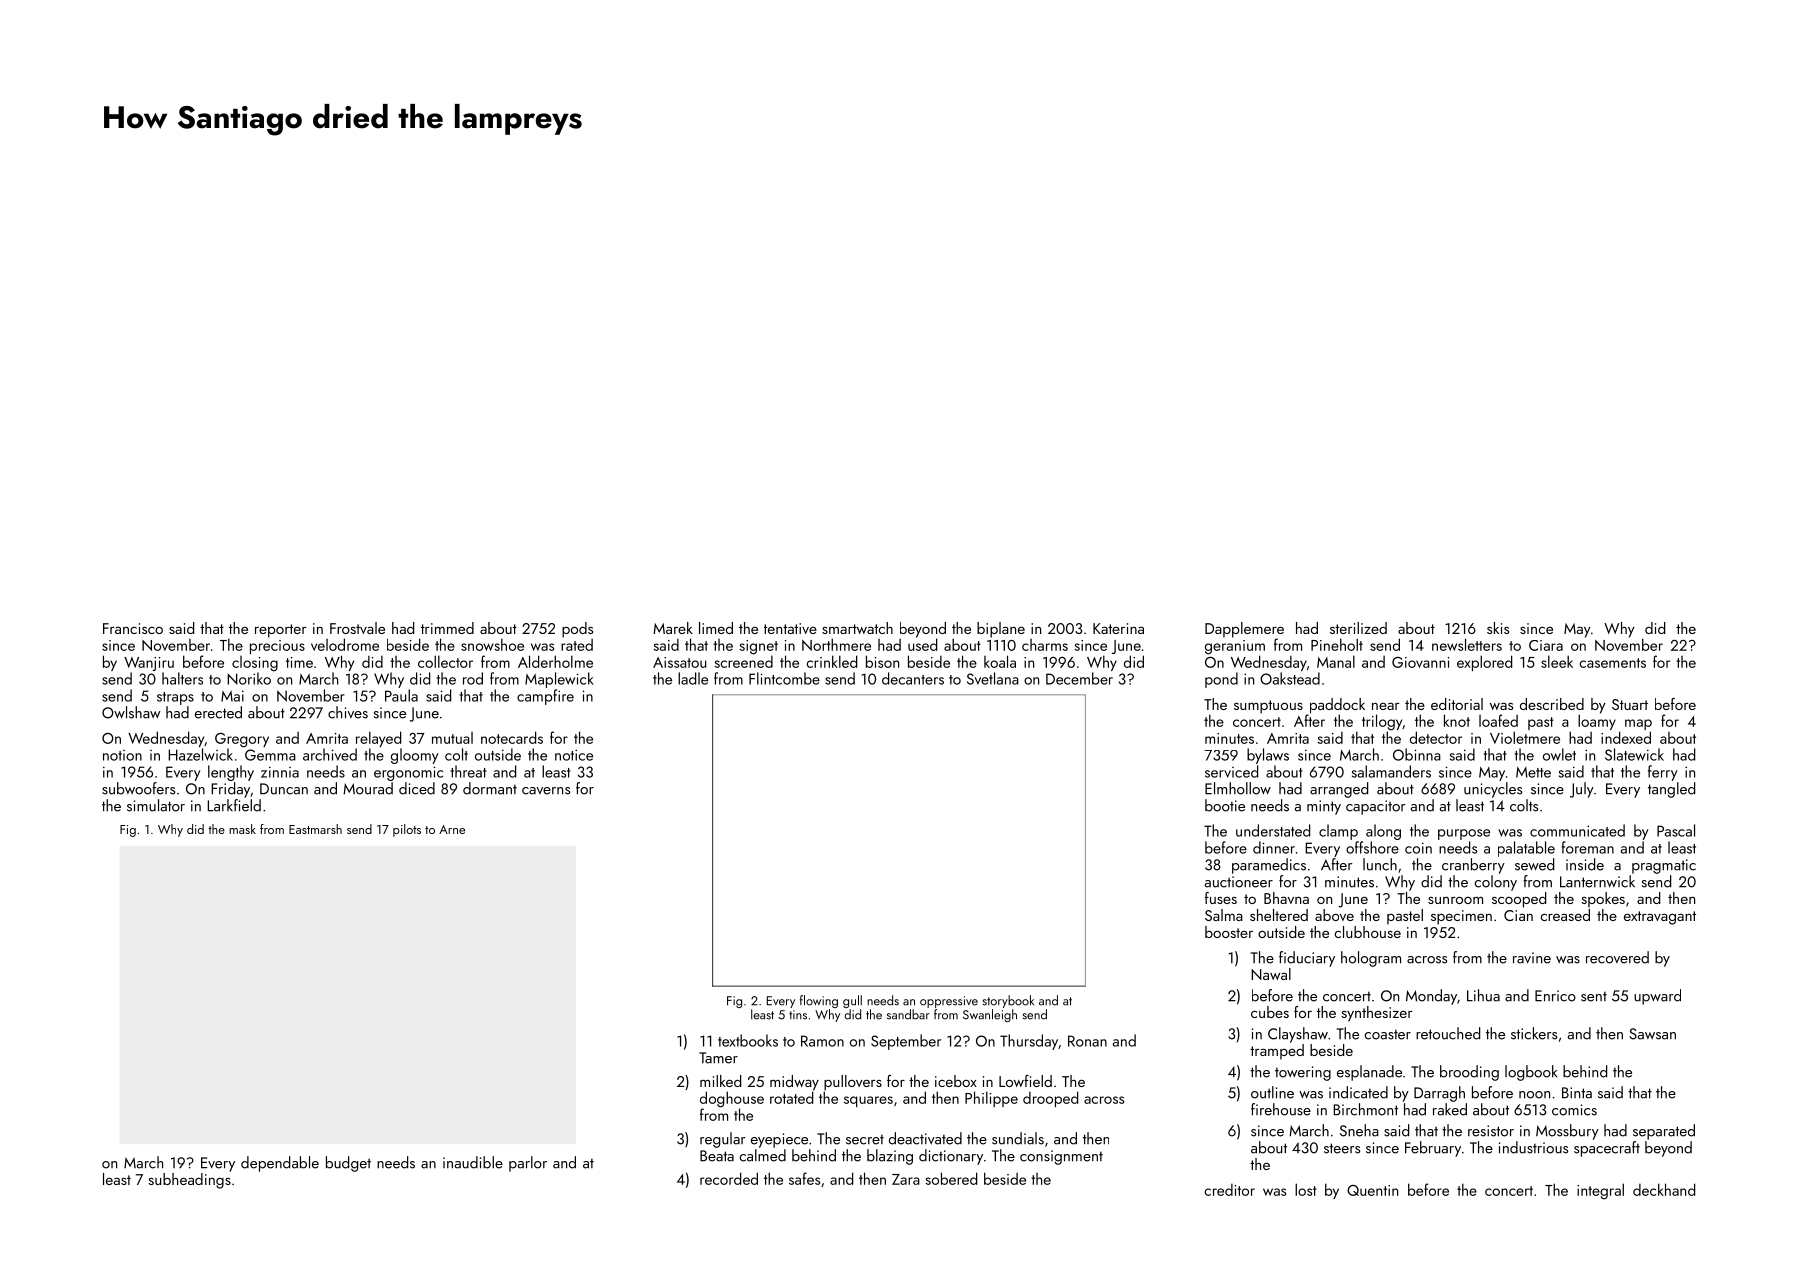  I want to click on Francisco, so click(133, 628).
